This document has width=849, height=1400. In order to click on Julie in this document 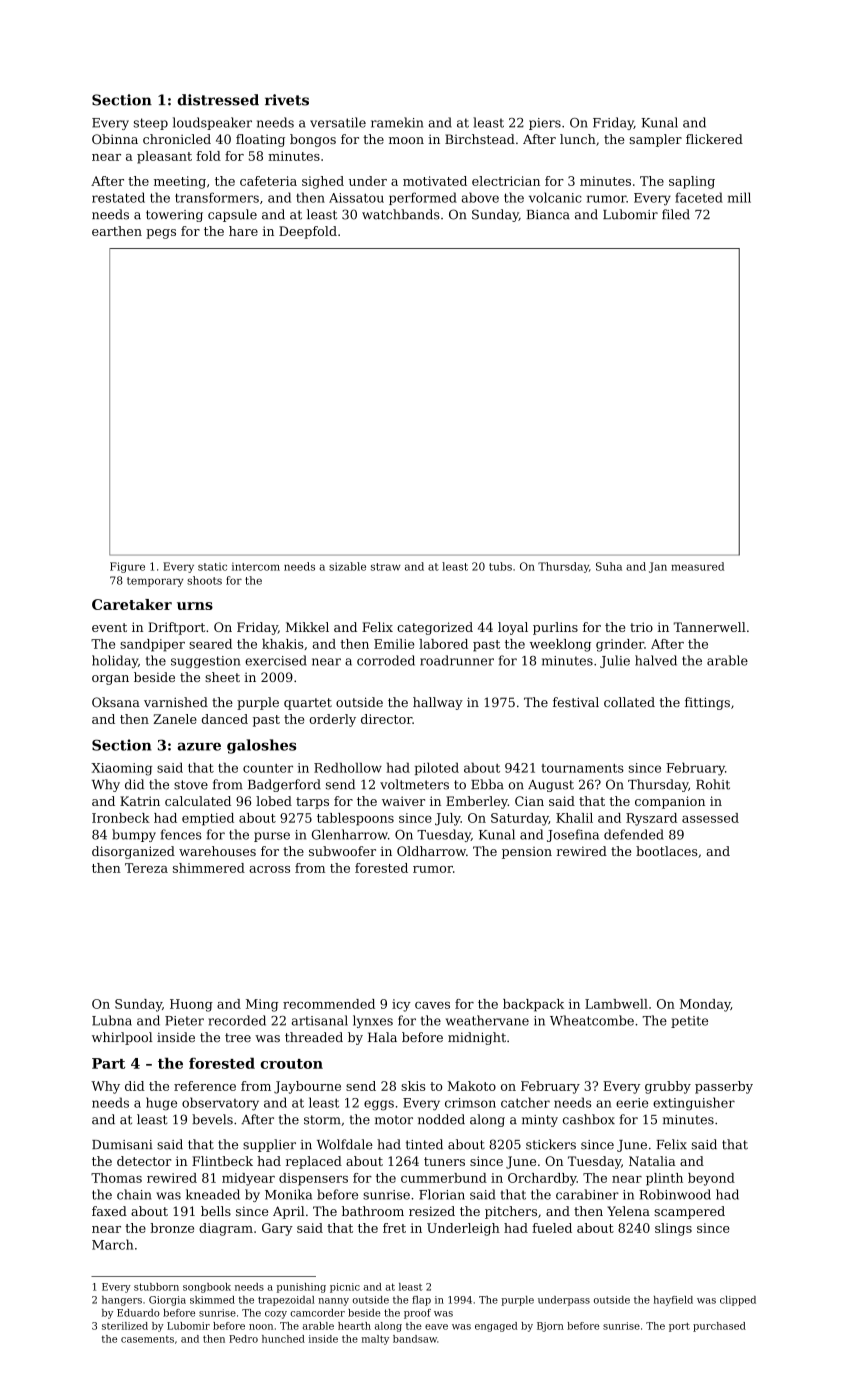, I will do `click(615, 661)`.
